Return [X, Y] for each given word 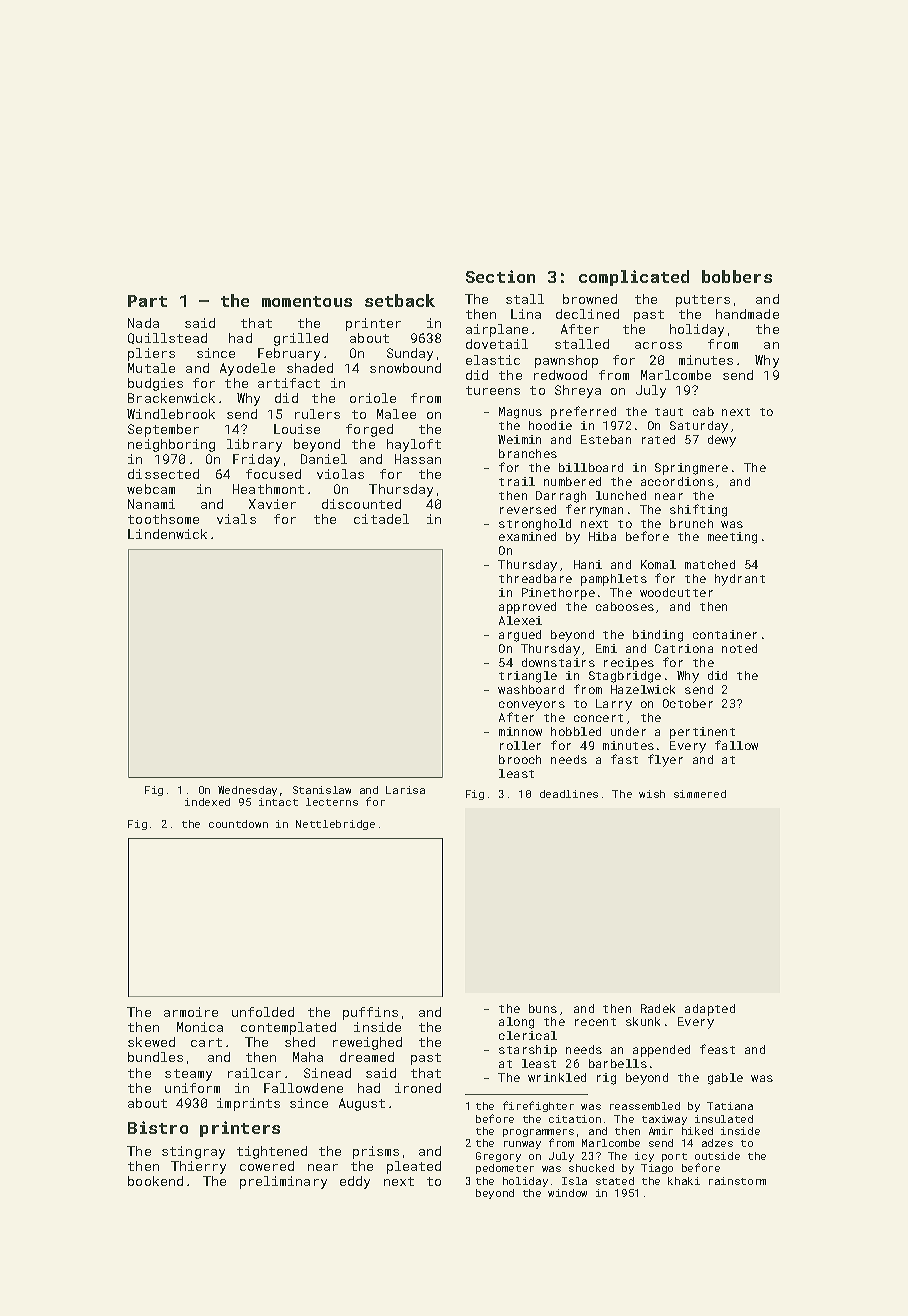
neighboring [171, 445]
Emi [606, 648]
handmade [747, 314]
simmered [700, 794]
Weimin [519, 439]
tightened [272, 1152]
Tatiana [730, 1106]
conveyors [532, 706]
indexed [207, 802]
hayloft [414, 445]
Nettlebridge [335, 825]
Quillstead [167, 338]
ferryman [594, 510]
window [567, 1193]
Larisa [405, 790]
